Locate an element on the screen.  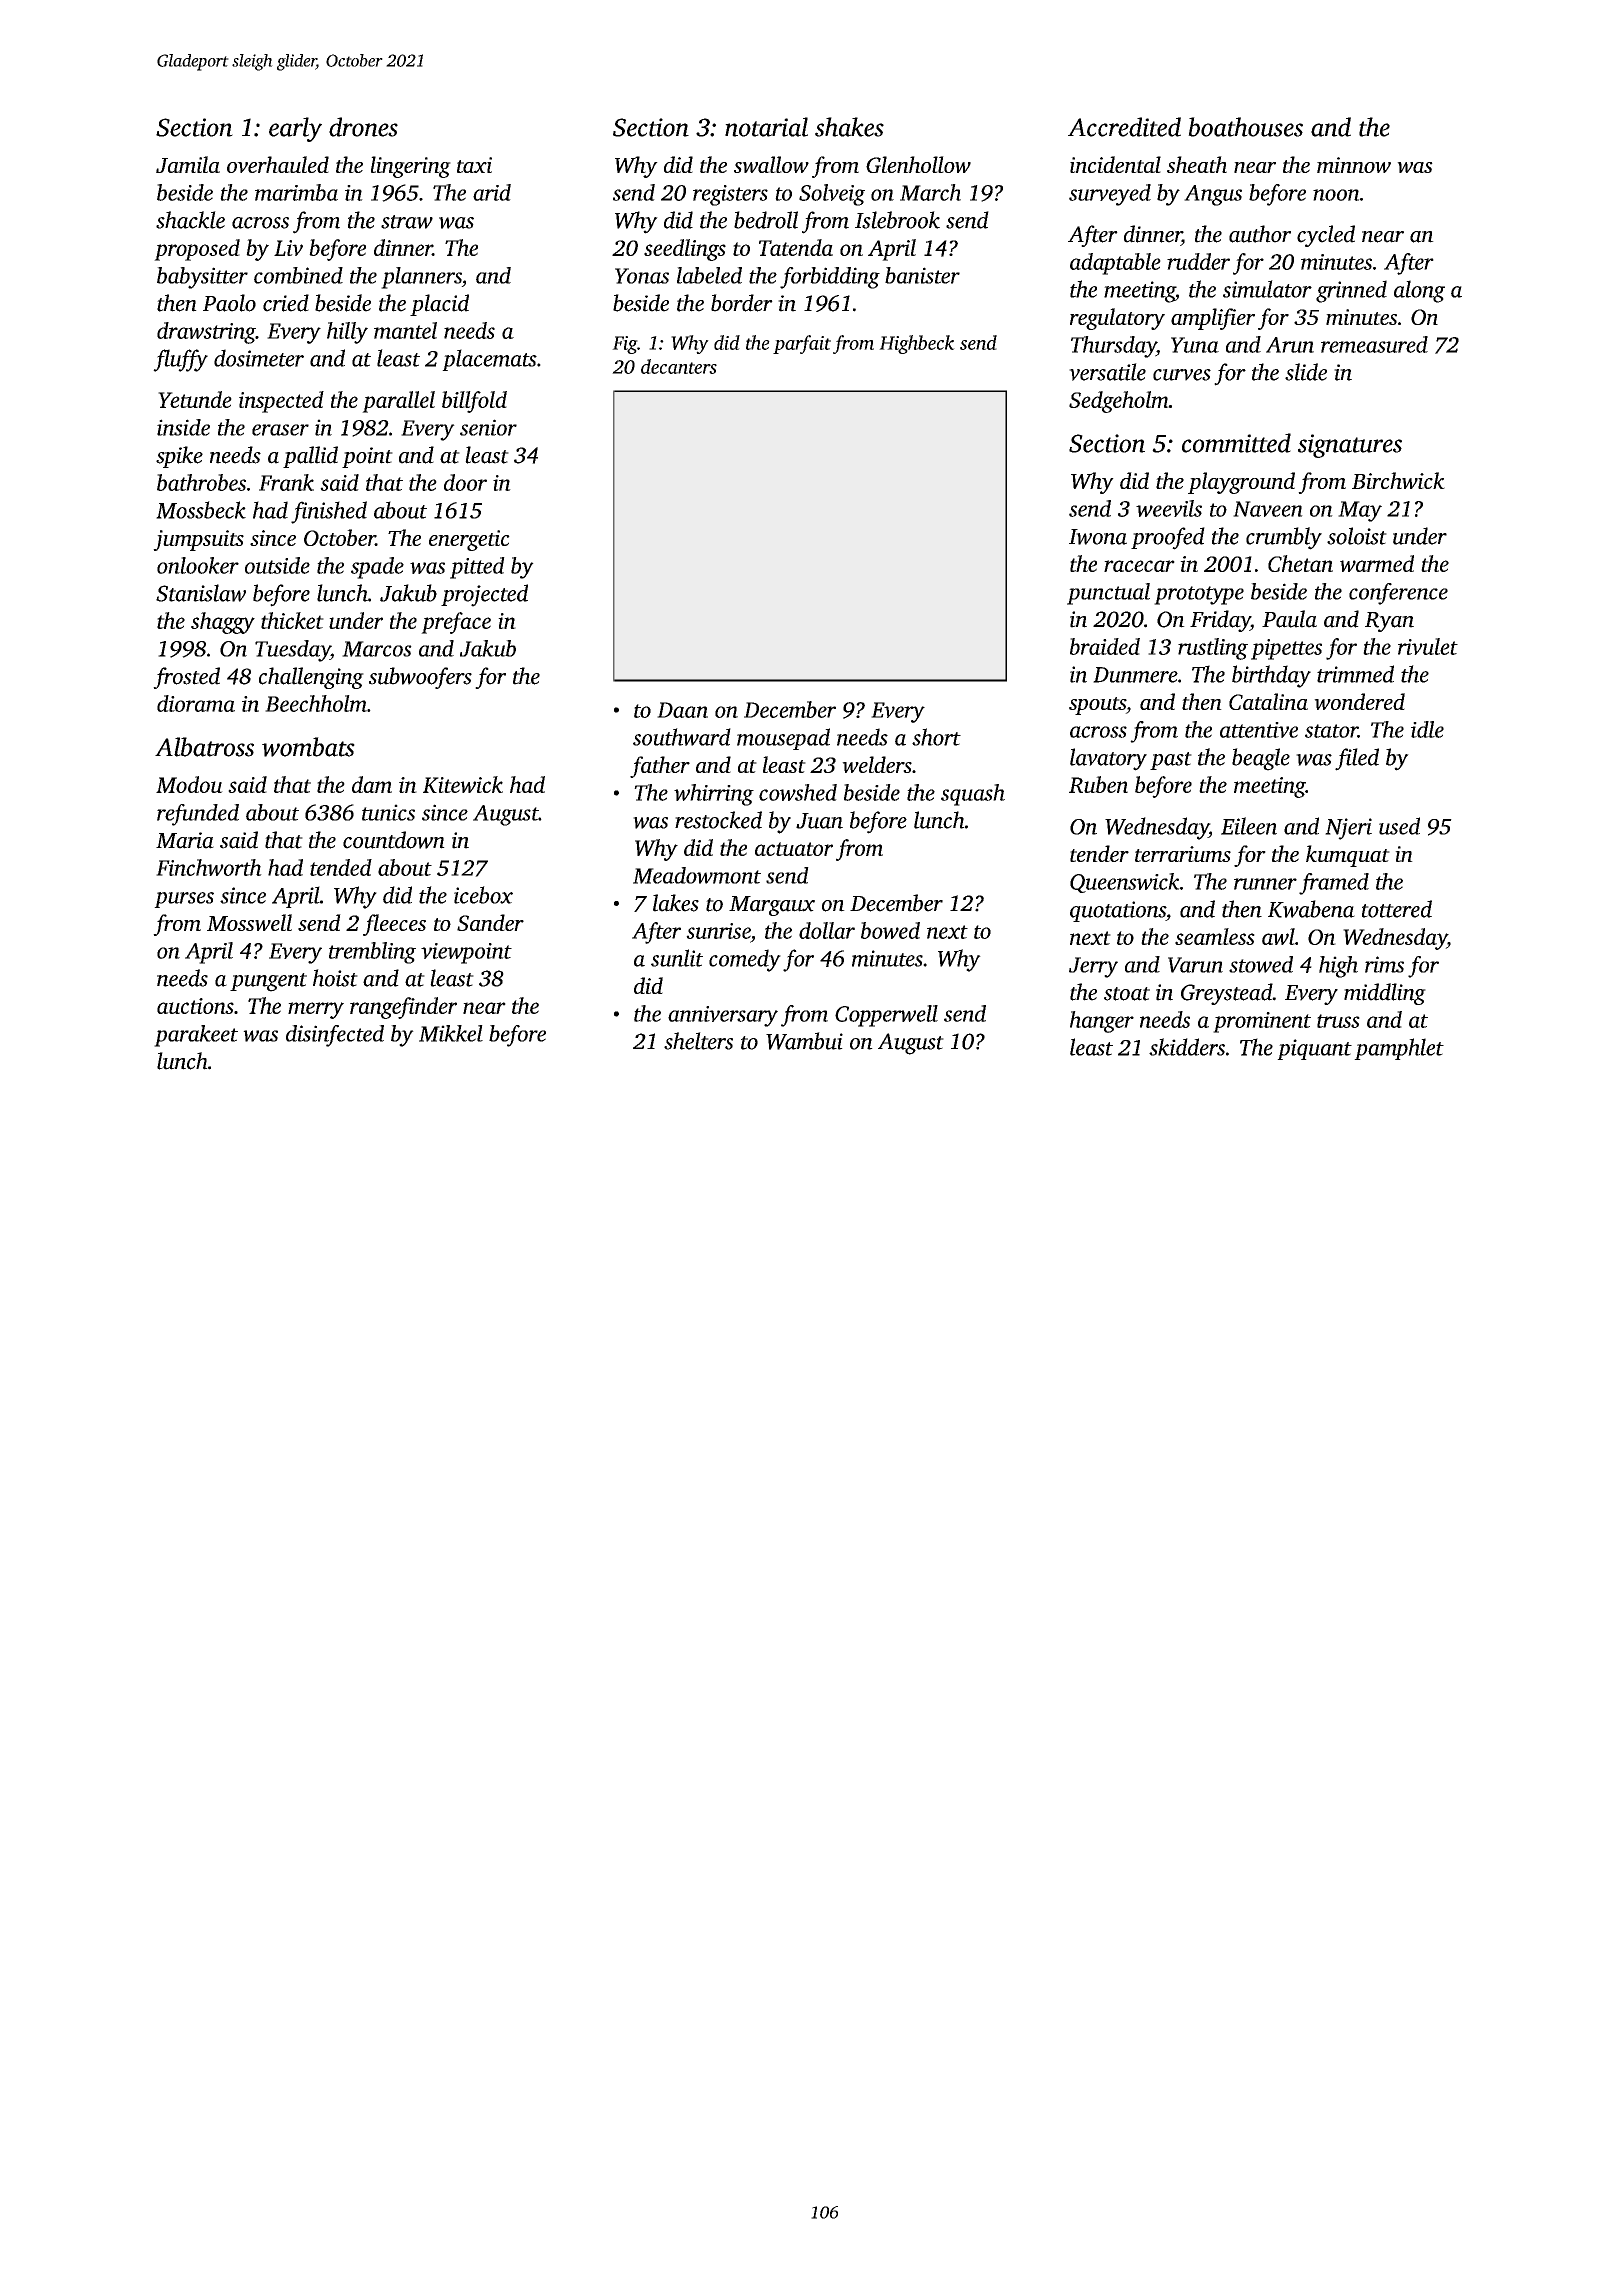
Mossbeck is located at coordinates (201, 510).
